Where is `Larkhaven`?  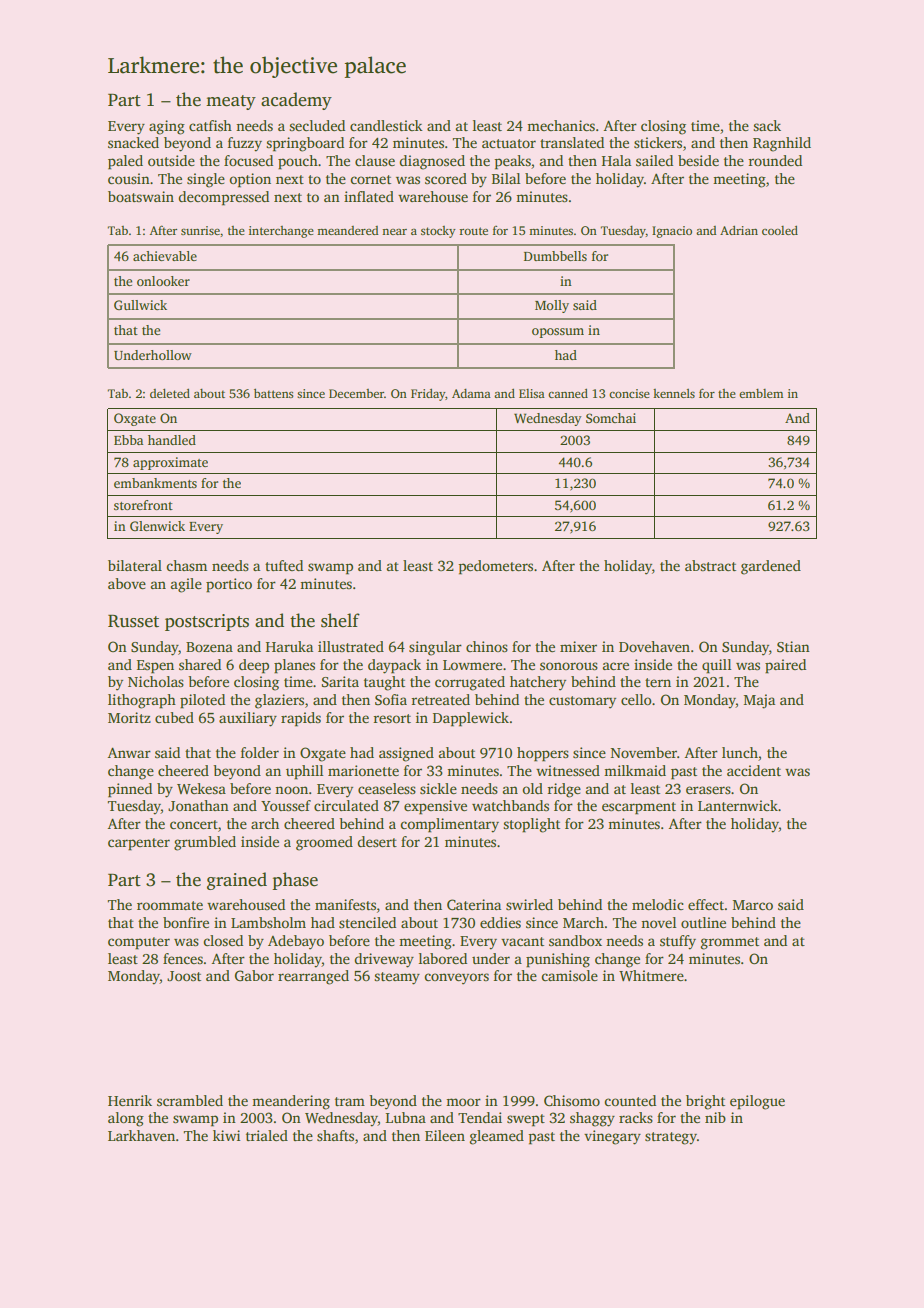
Larkhaven is located at coordinates (141, 1135).
